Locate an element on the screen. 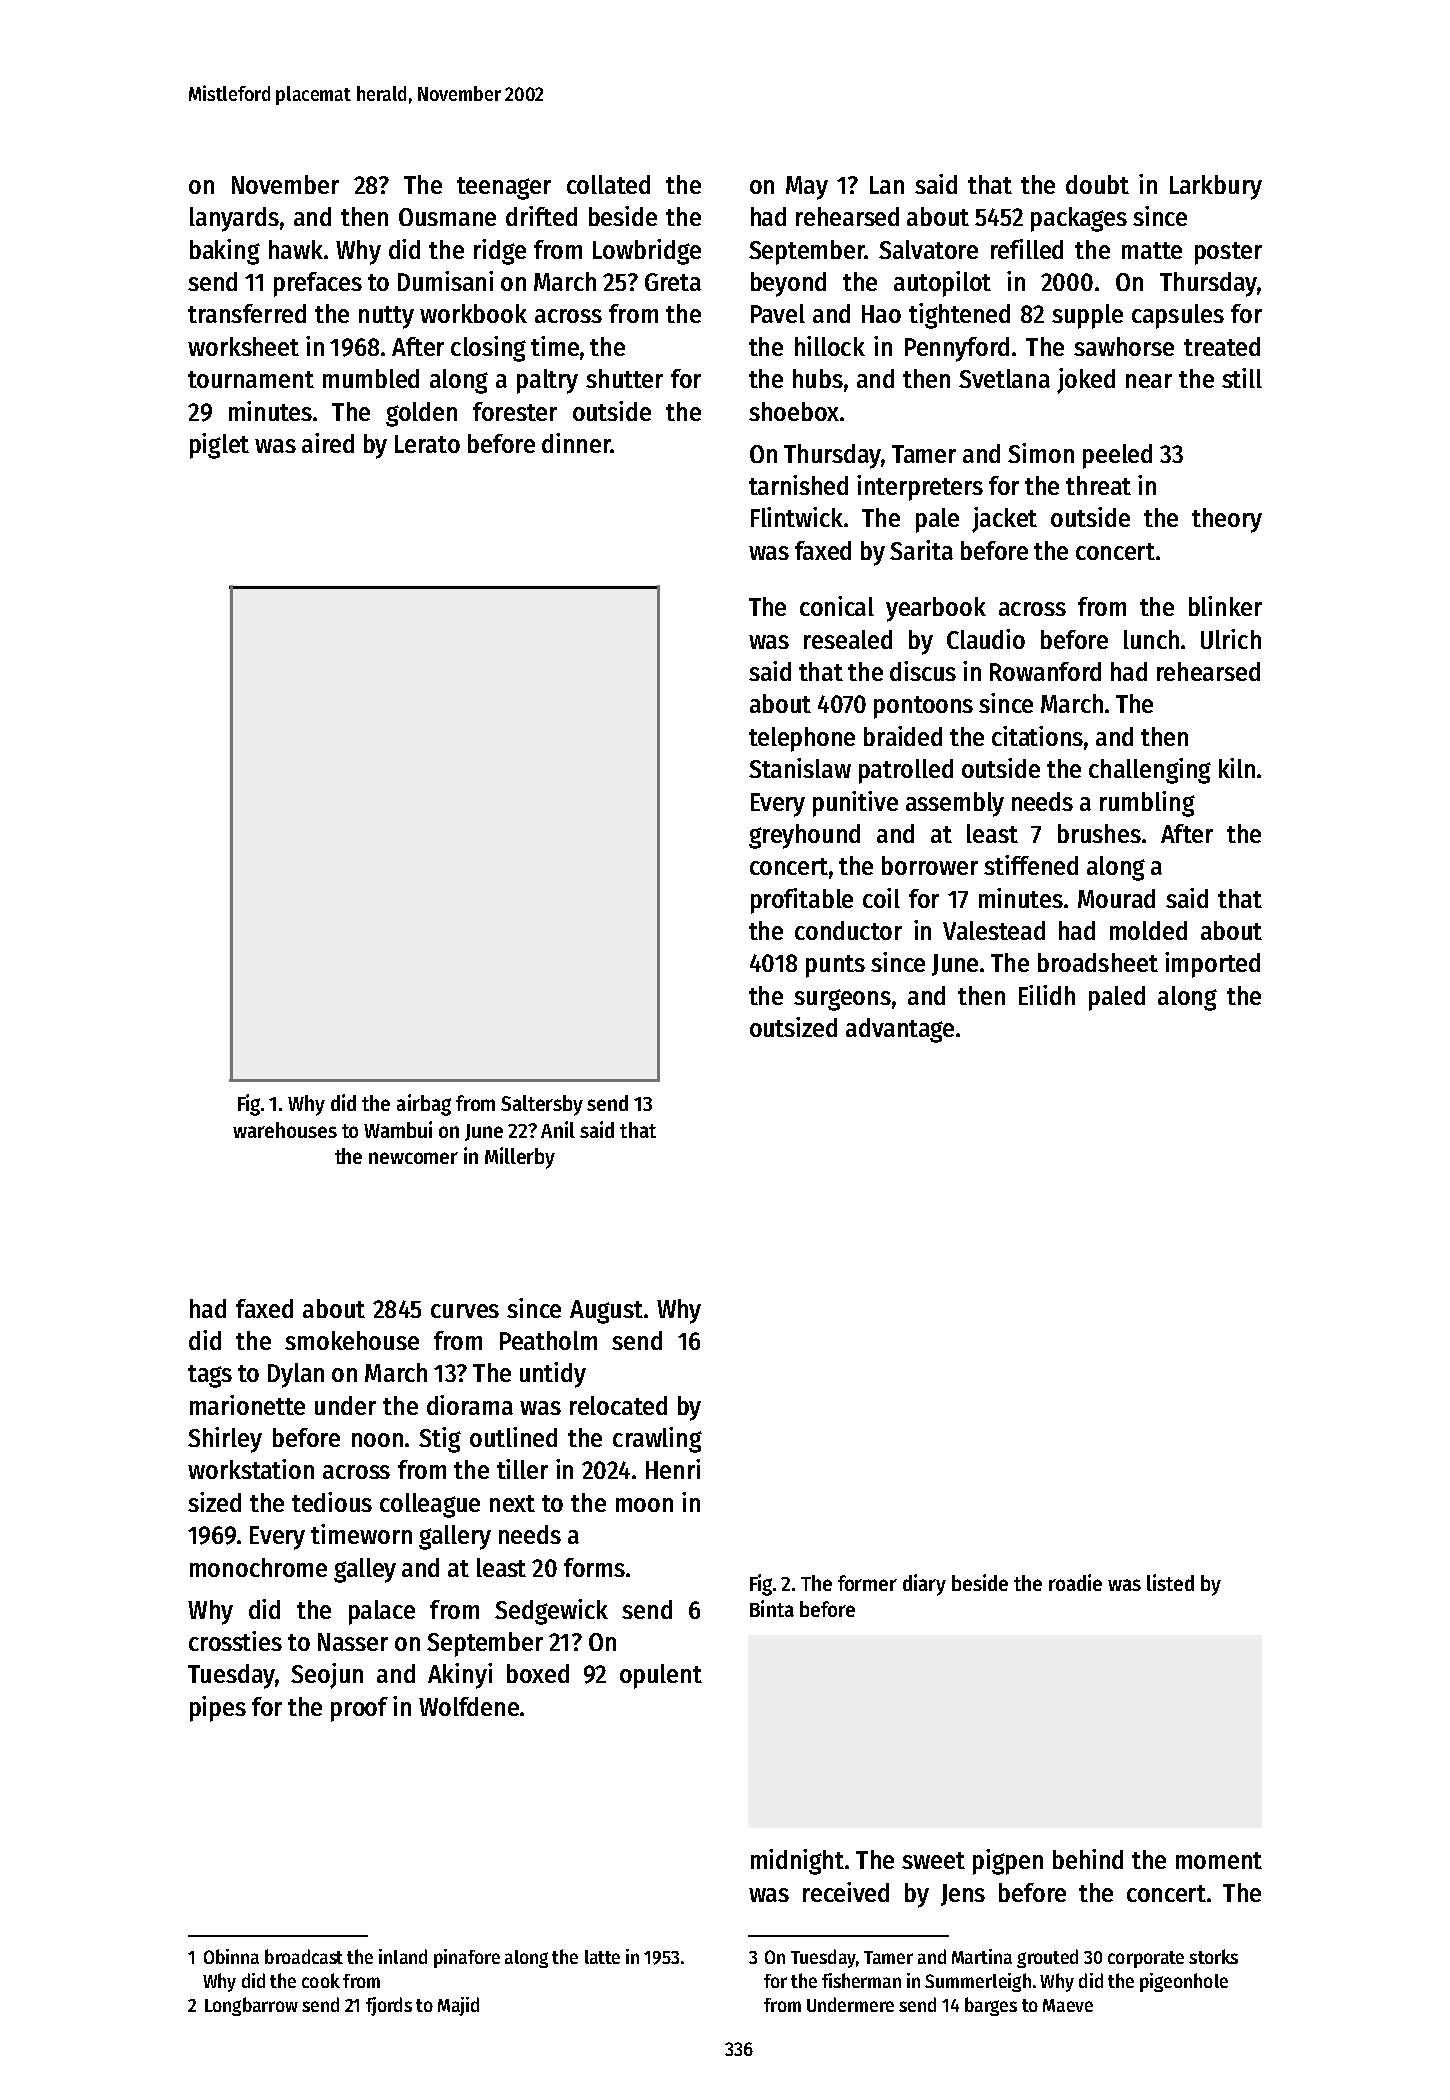  August is located at coordinates (606, 1312).
